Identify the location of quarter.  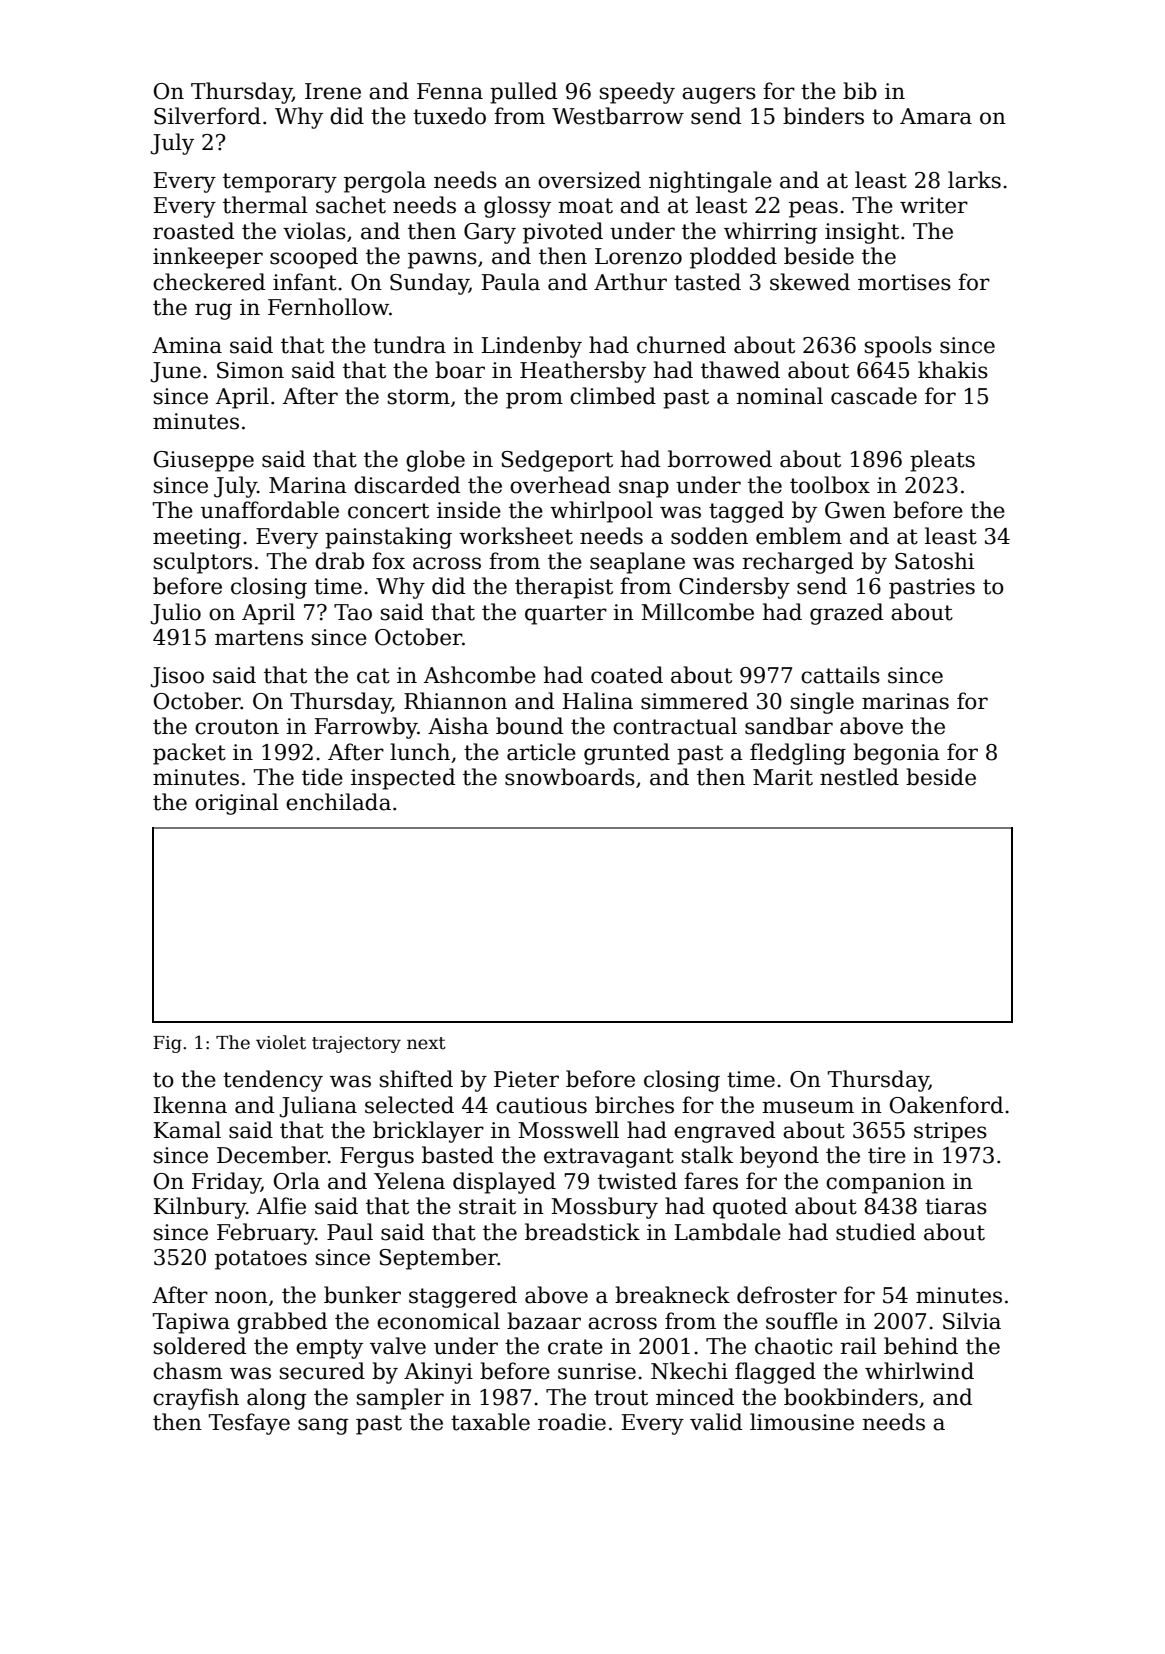
(566, 615).
